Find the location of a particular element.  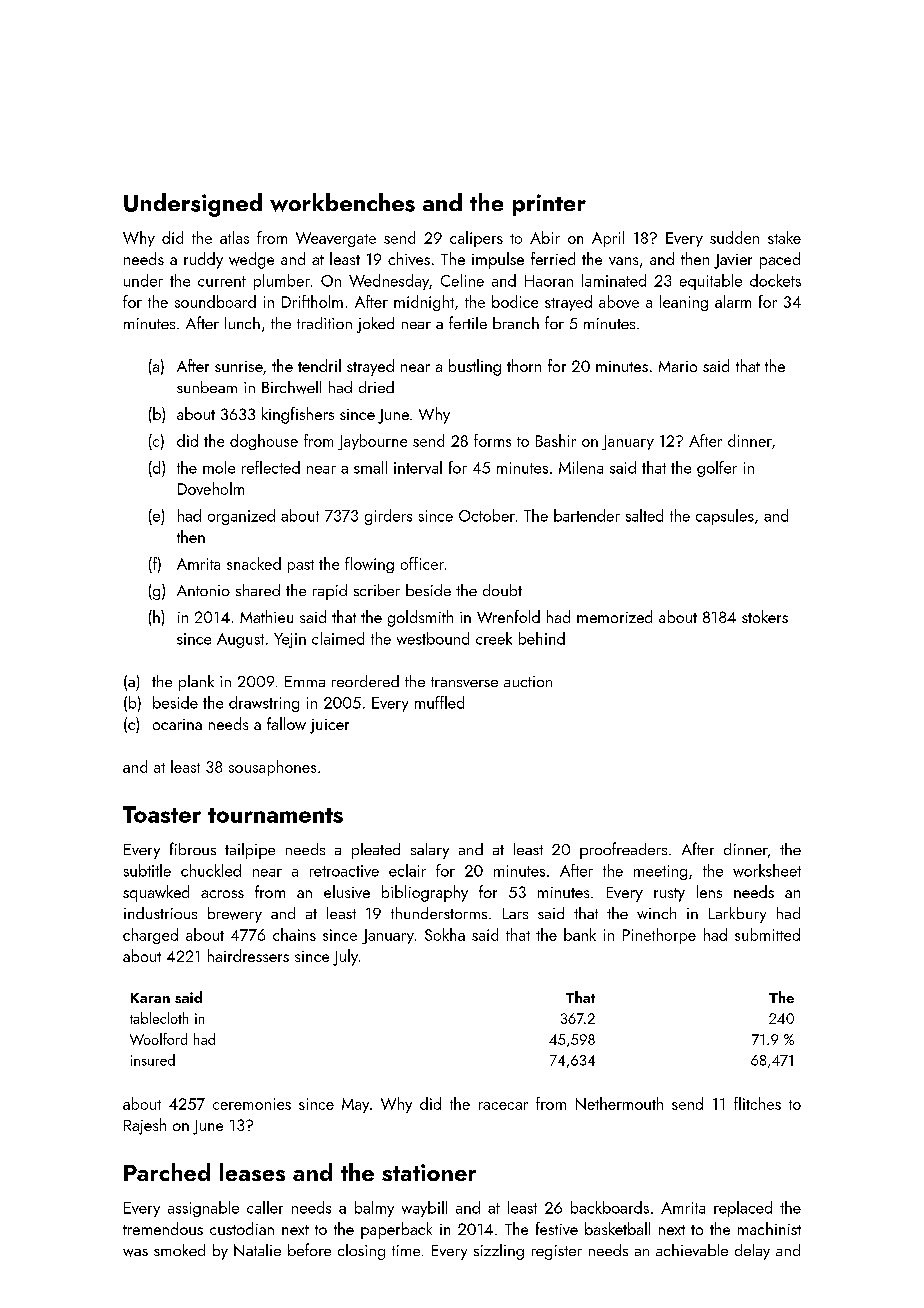

chives is located at coordinates (409, 258).
